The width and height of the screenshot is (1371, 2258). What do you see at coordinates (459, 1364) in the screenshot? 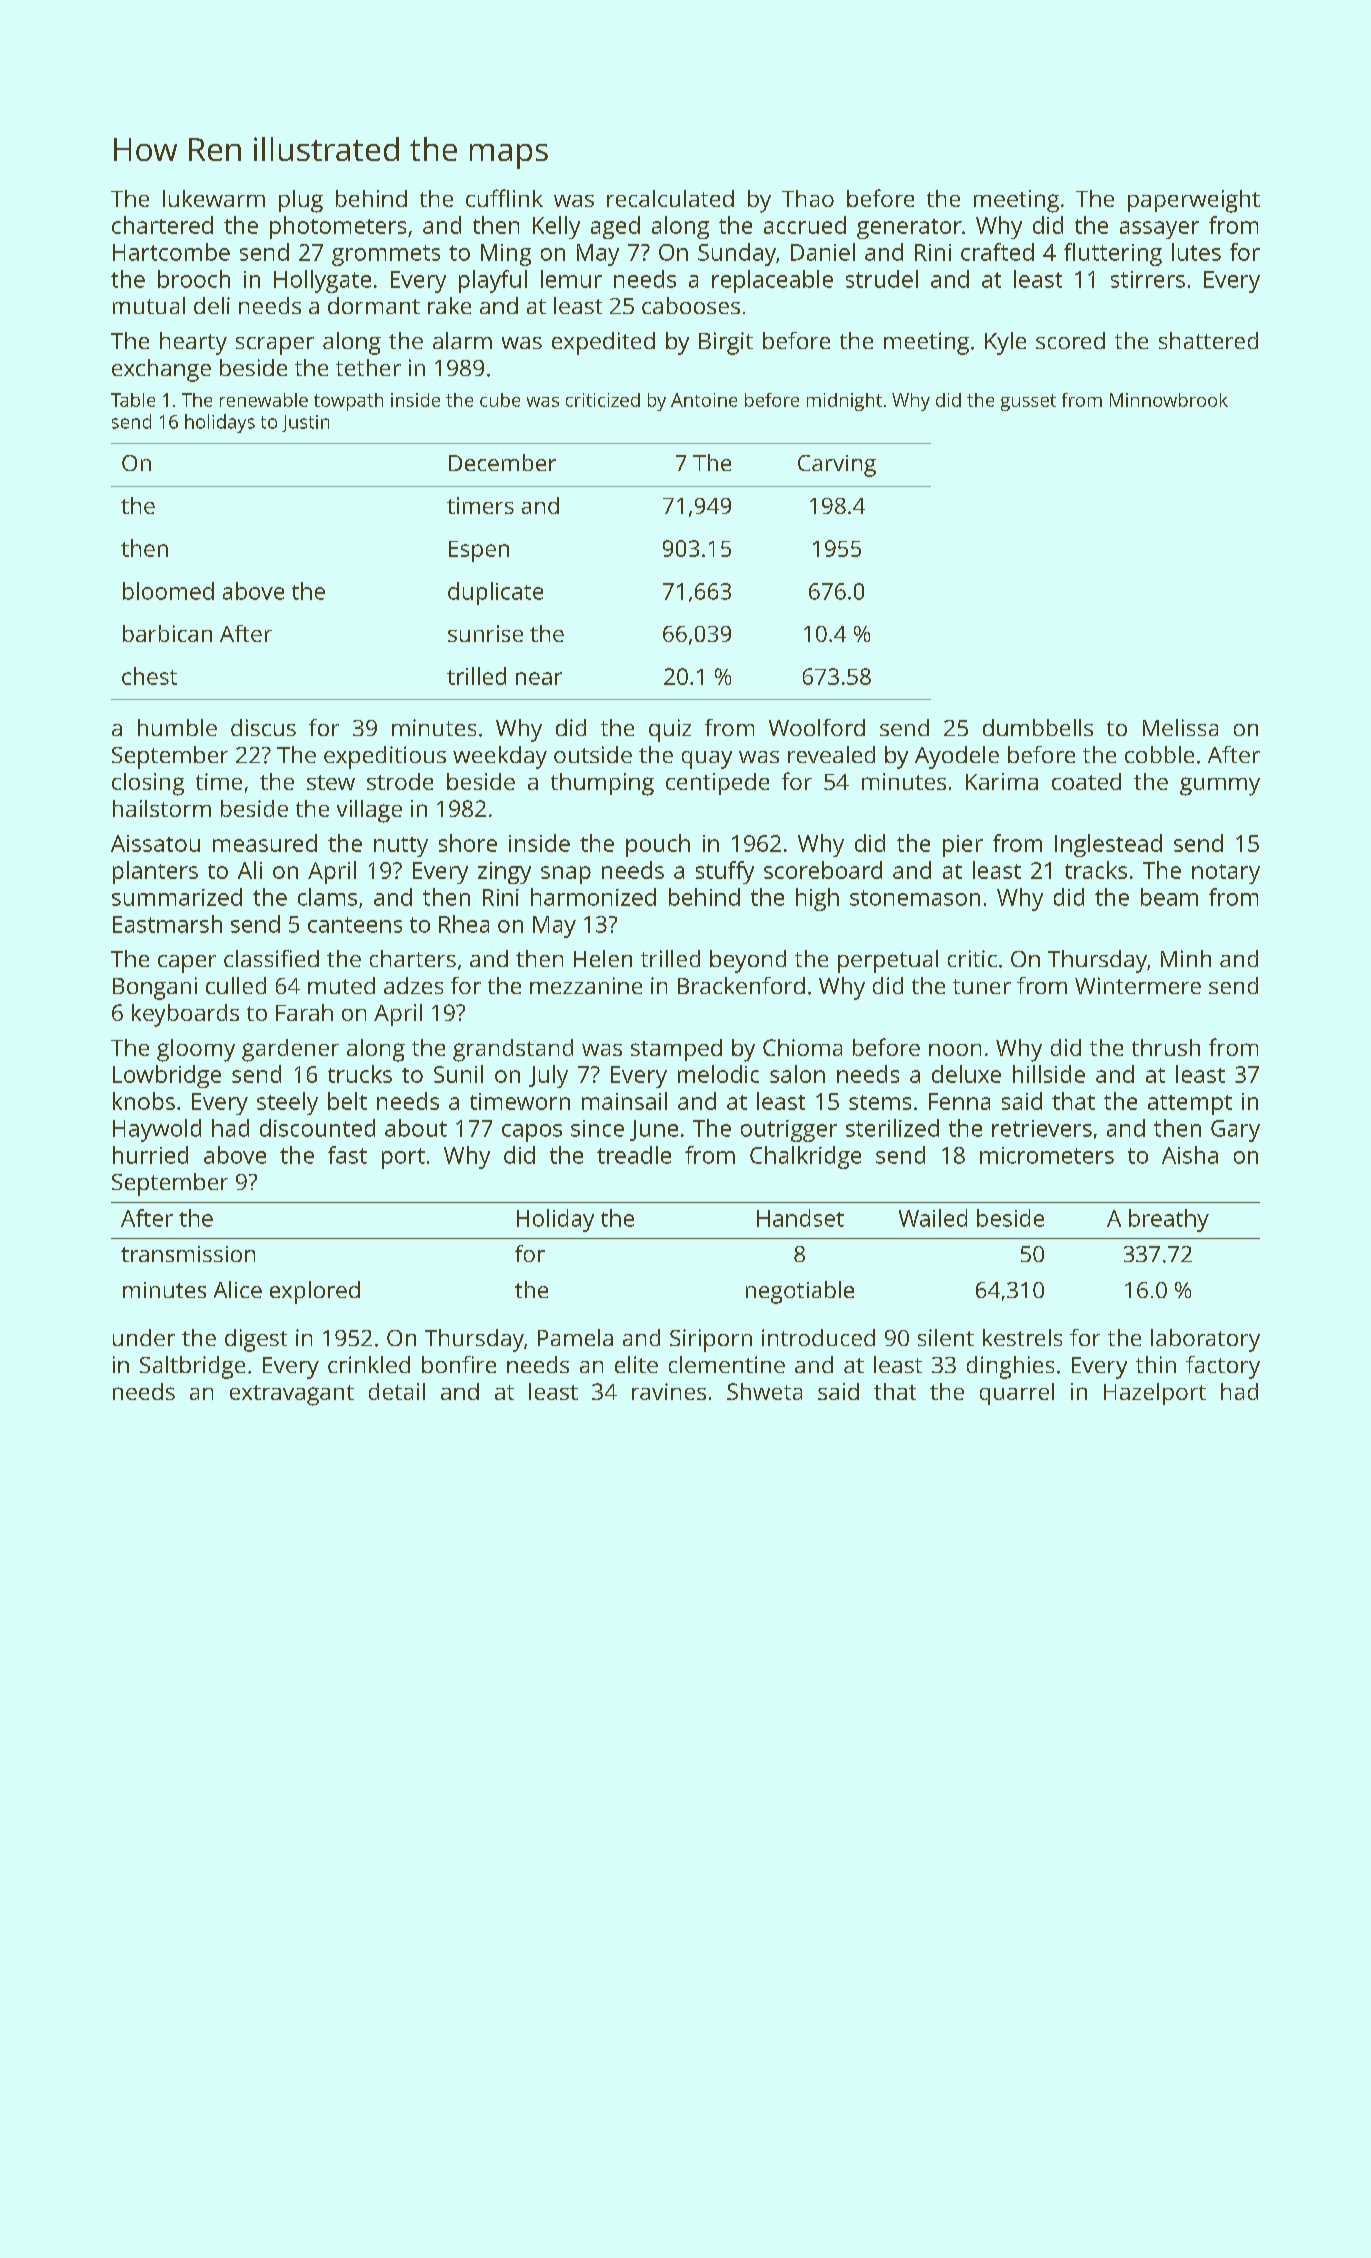
I see `bonfire` at bounding box center [459, 1364].
